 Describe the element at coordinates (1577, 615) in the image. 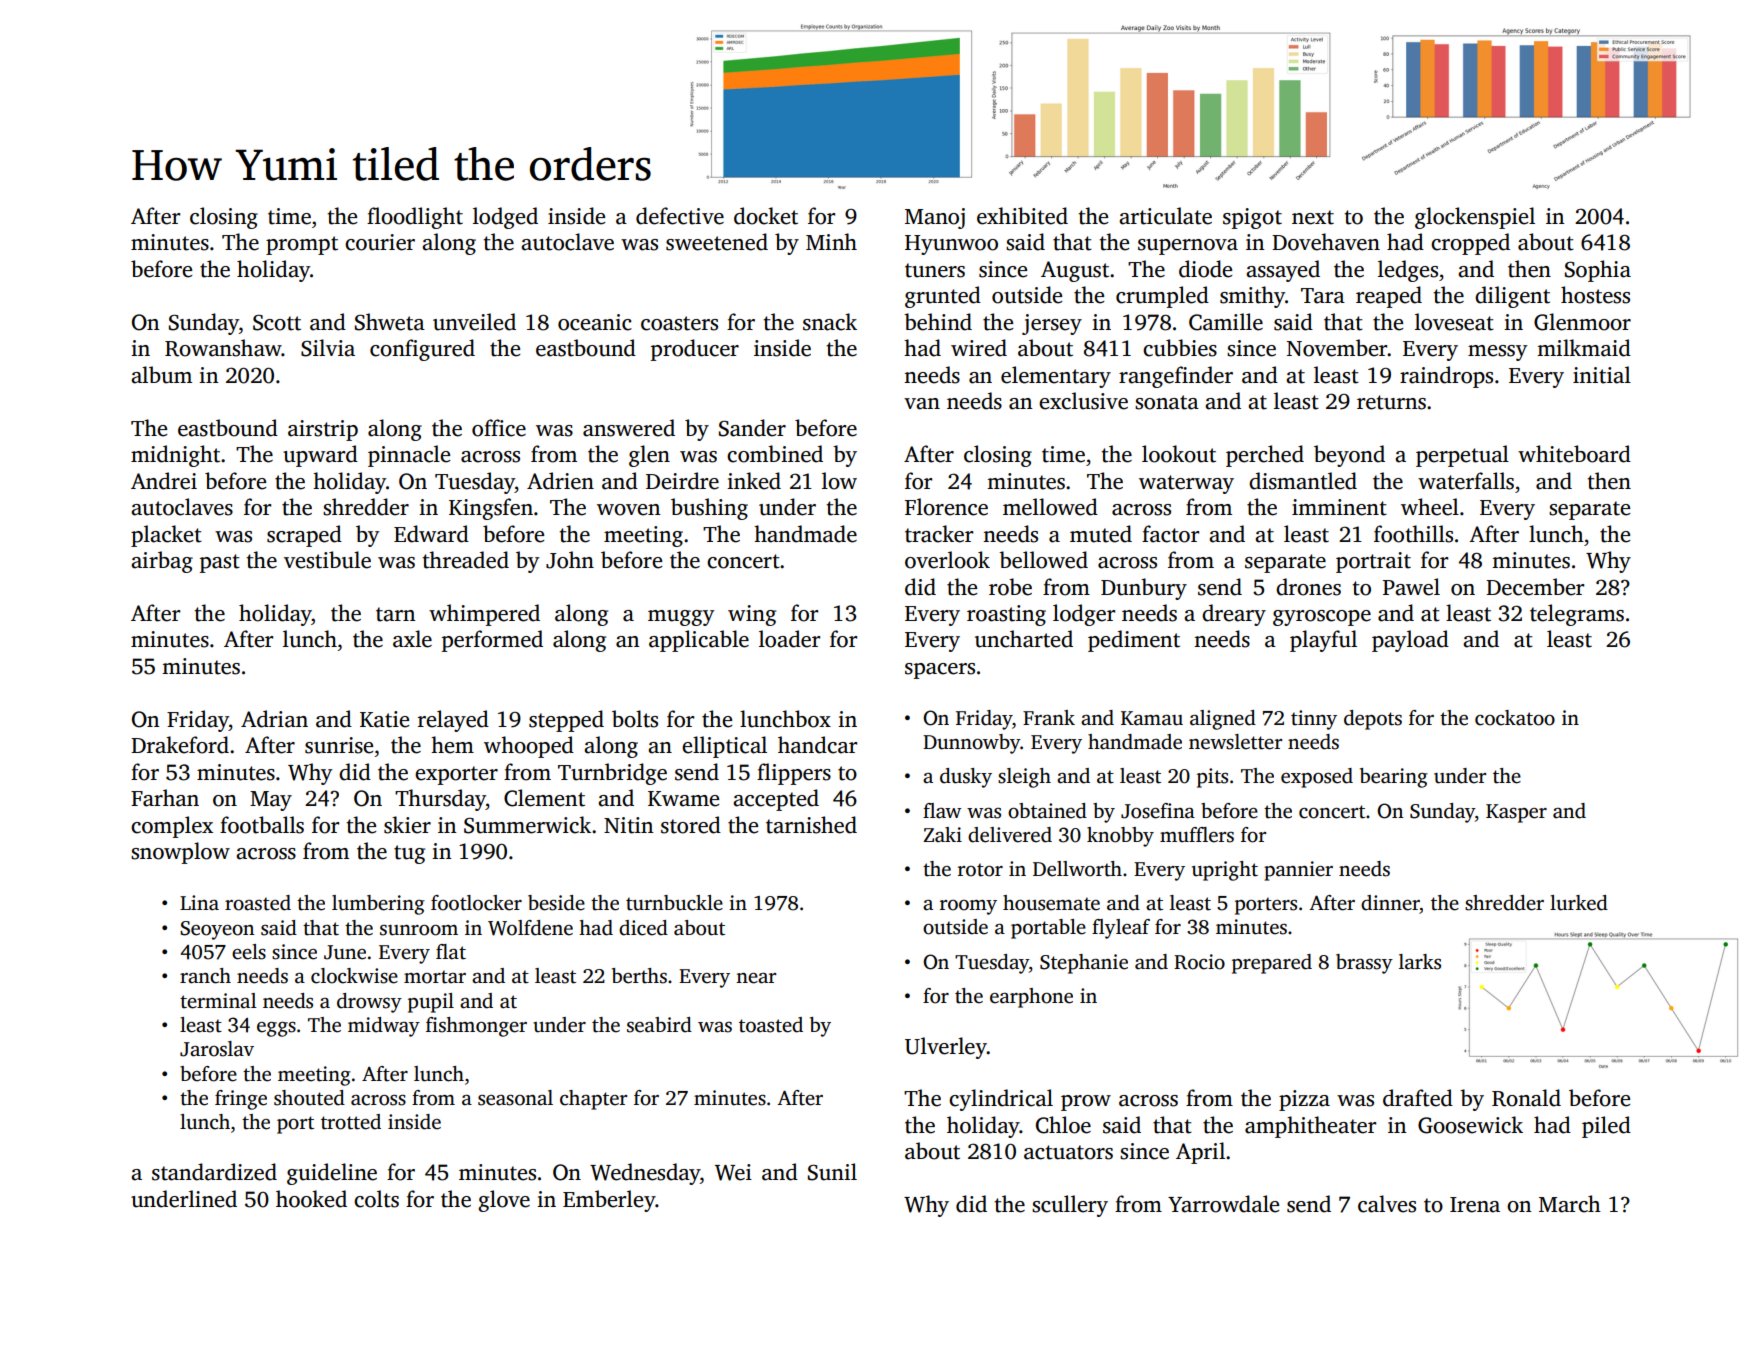

I see `telegrams` at that location.
